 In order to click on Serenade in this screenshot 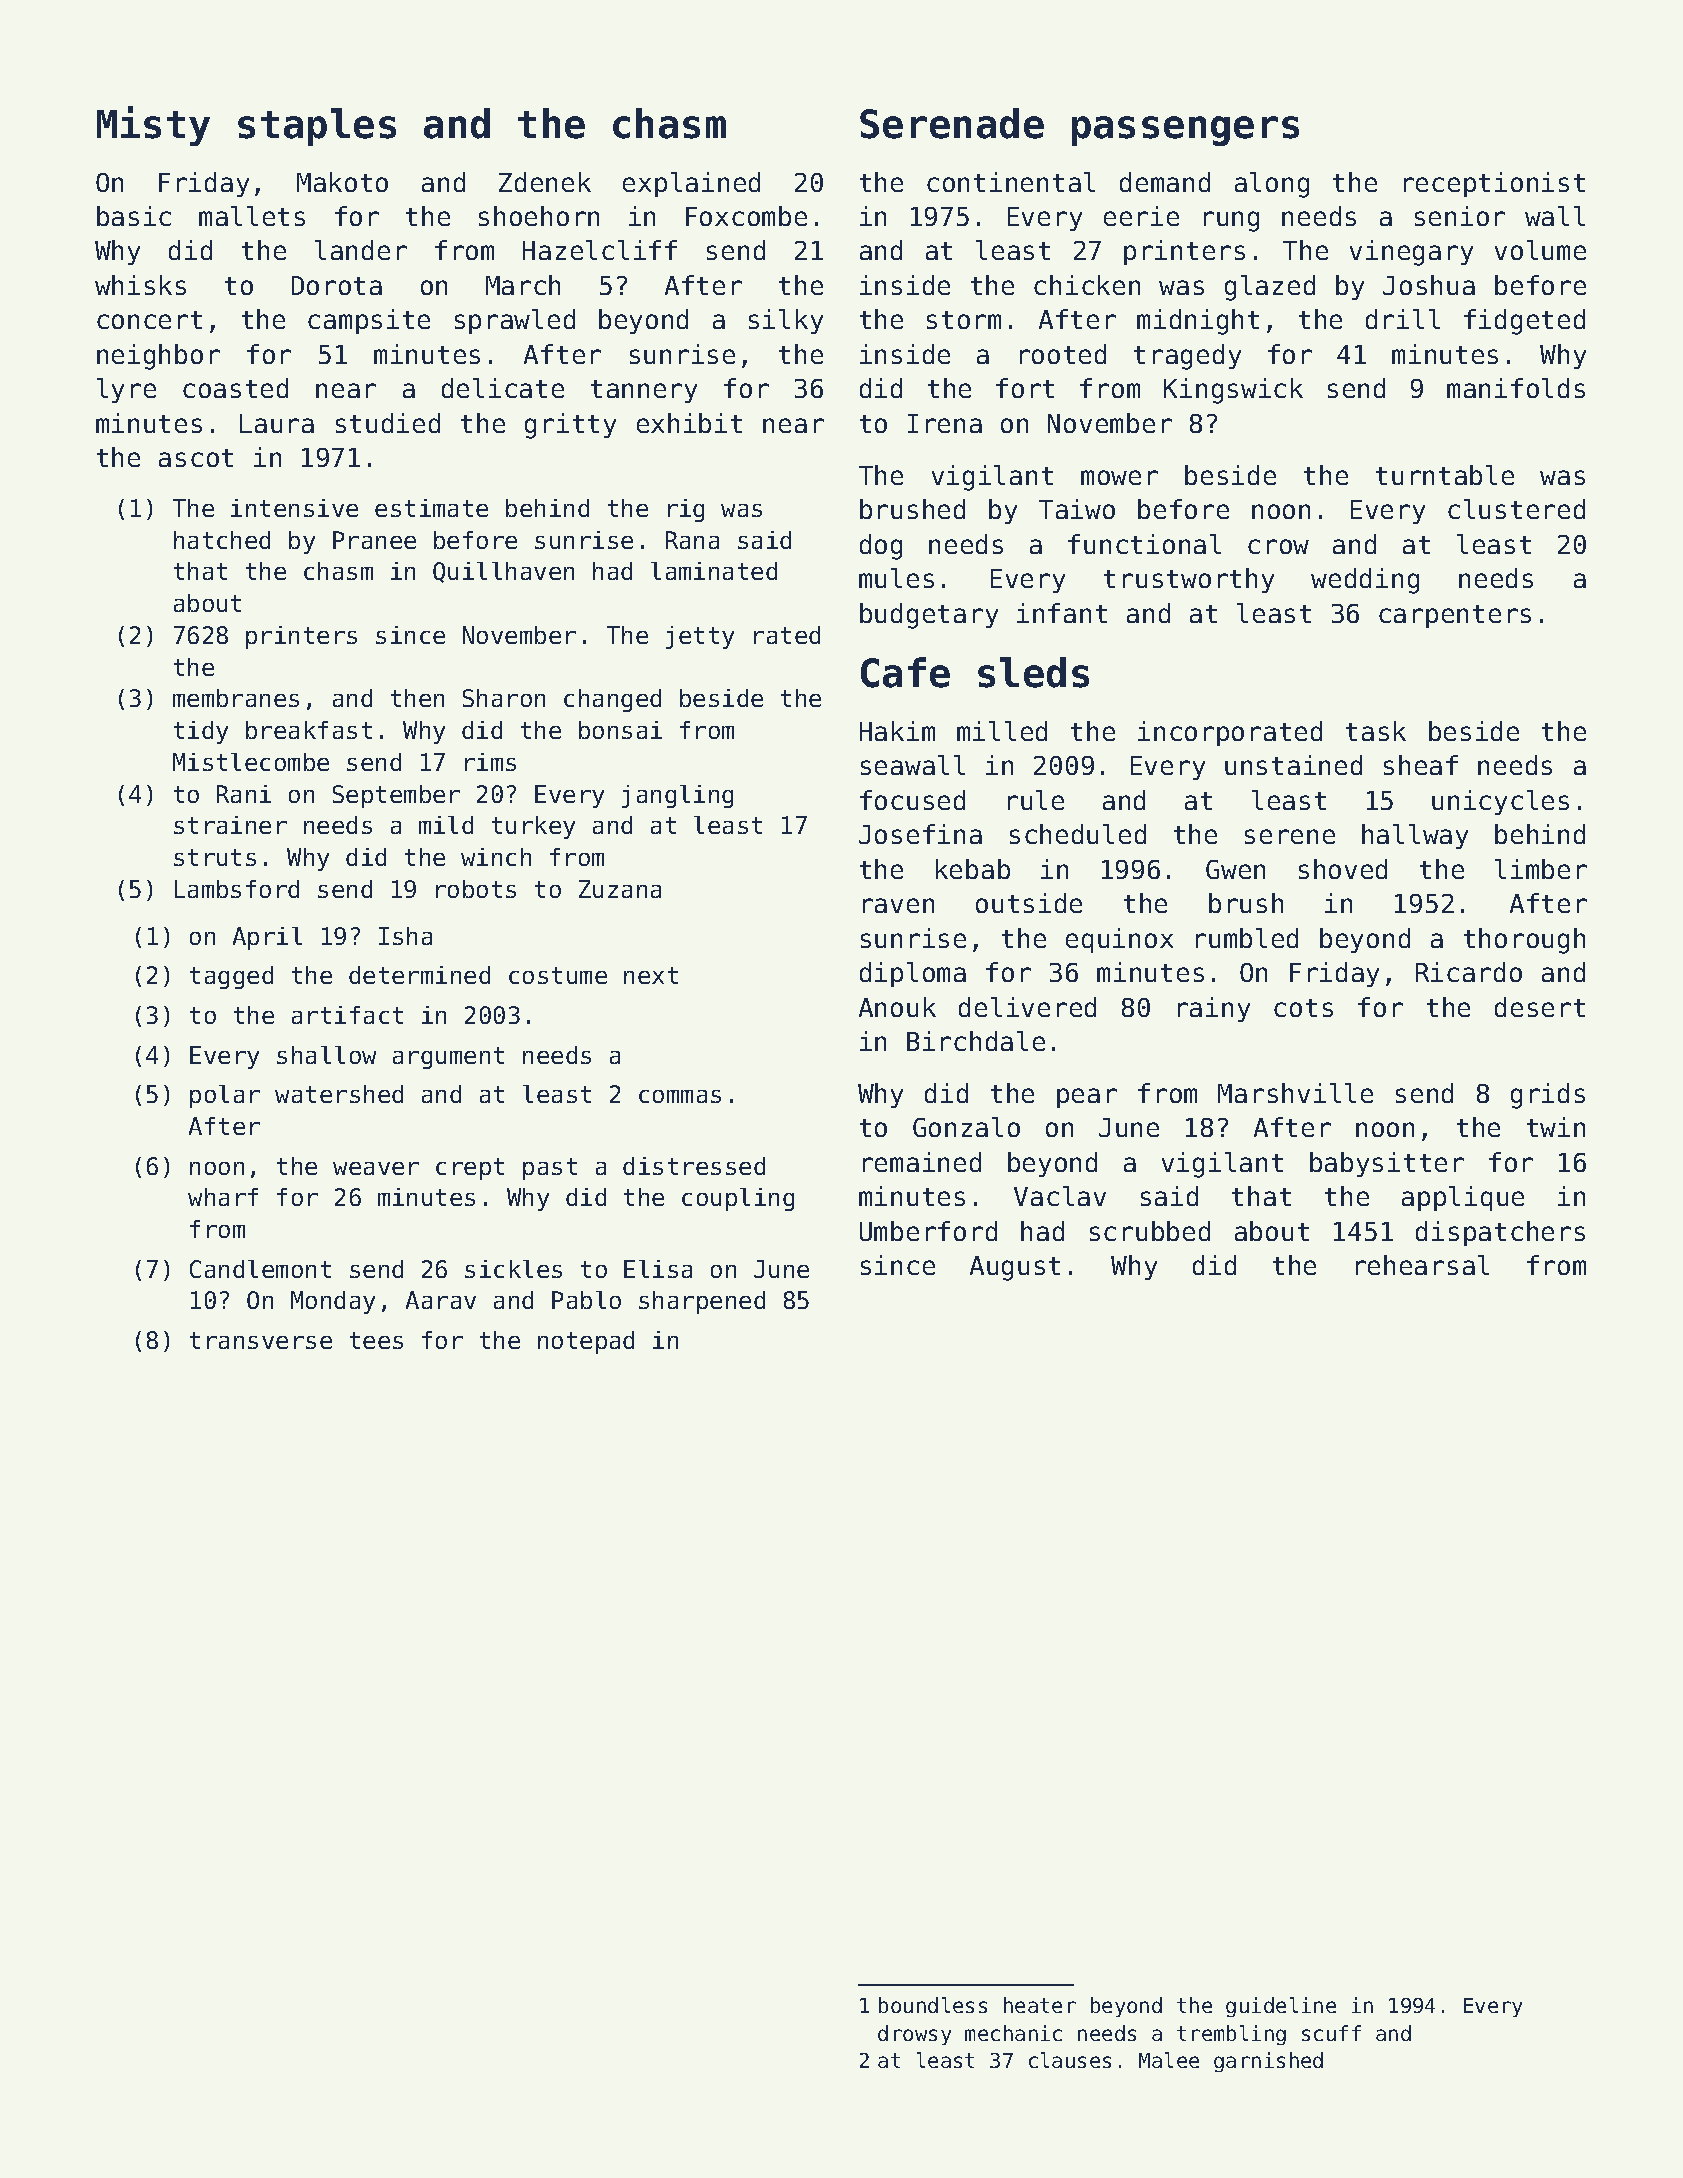, I will do `click(952, 123)`.
